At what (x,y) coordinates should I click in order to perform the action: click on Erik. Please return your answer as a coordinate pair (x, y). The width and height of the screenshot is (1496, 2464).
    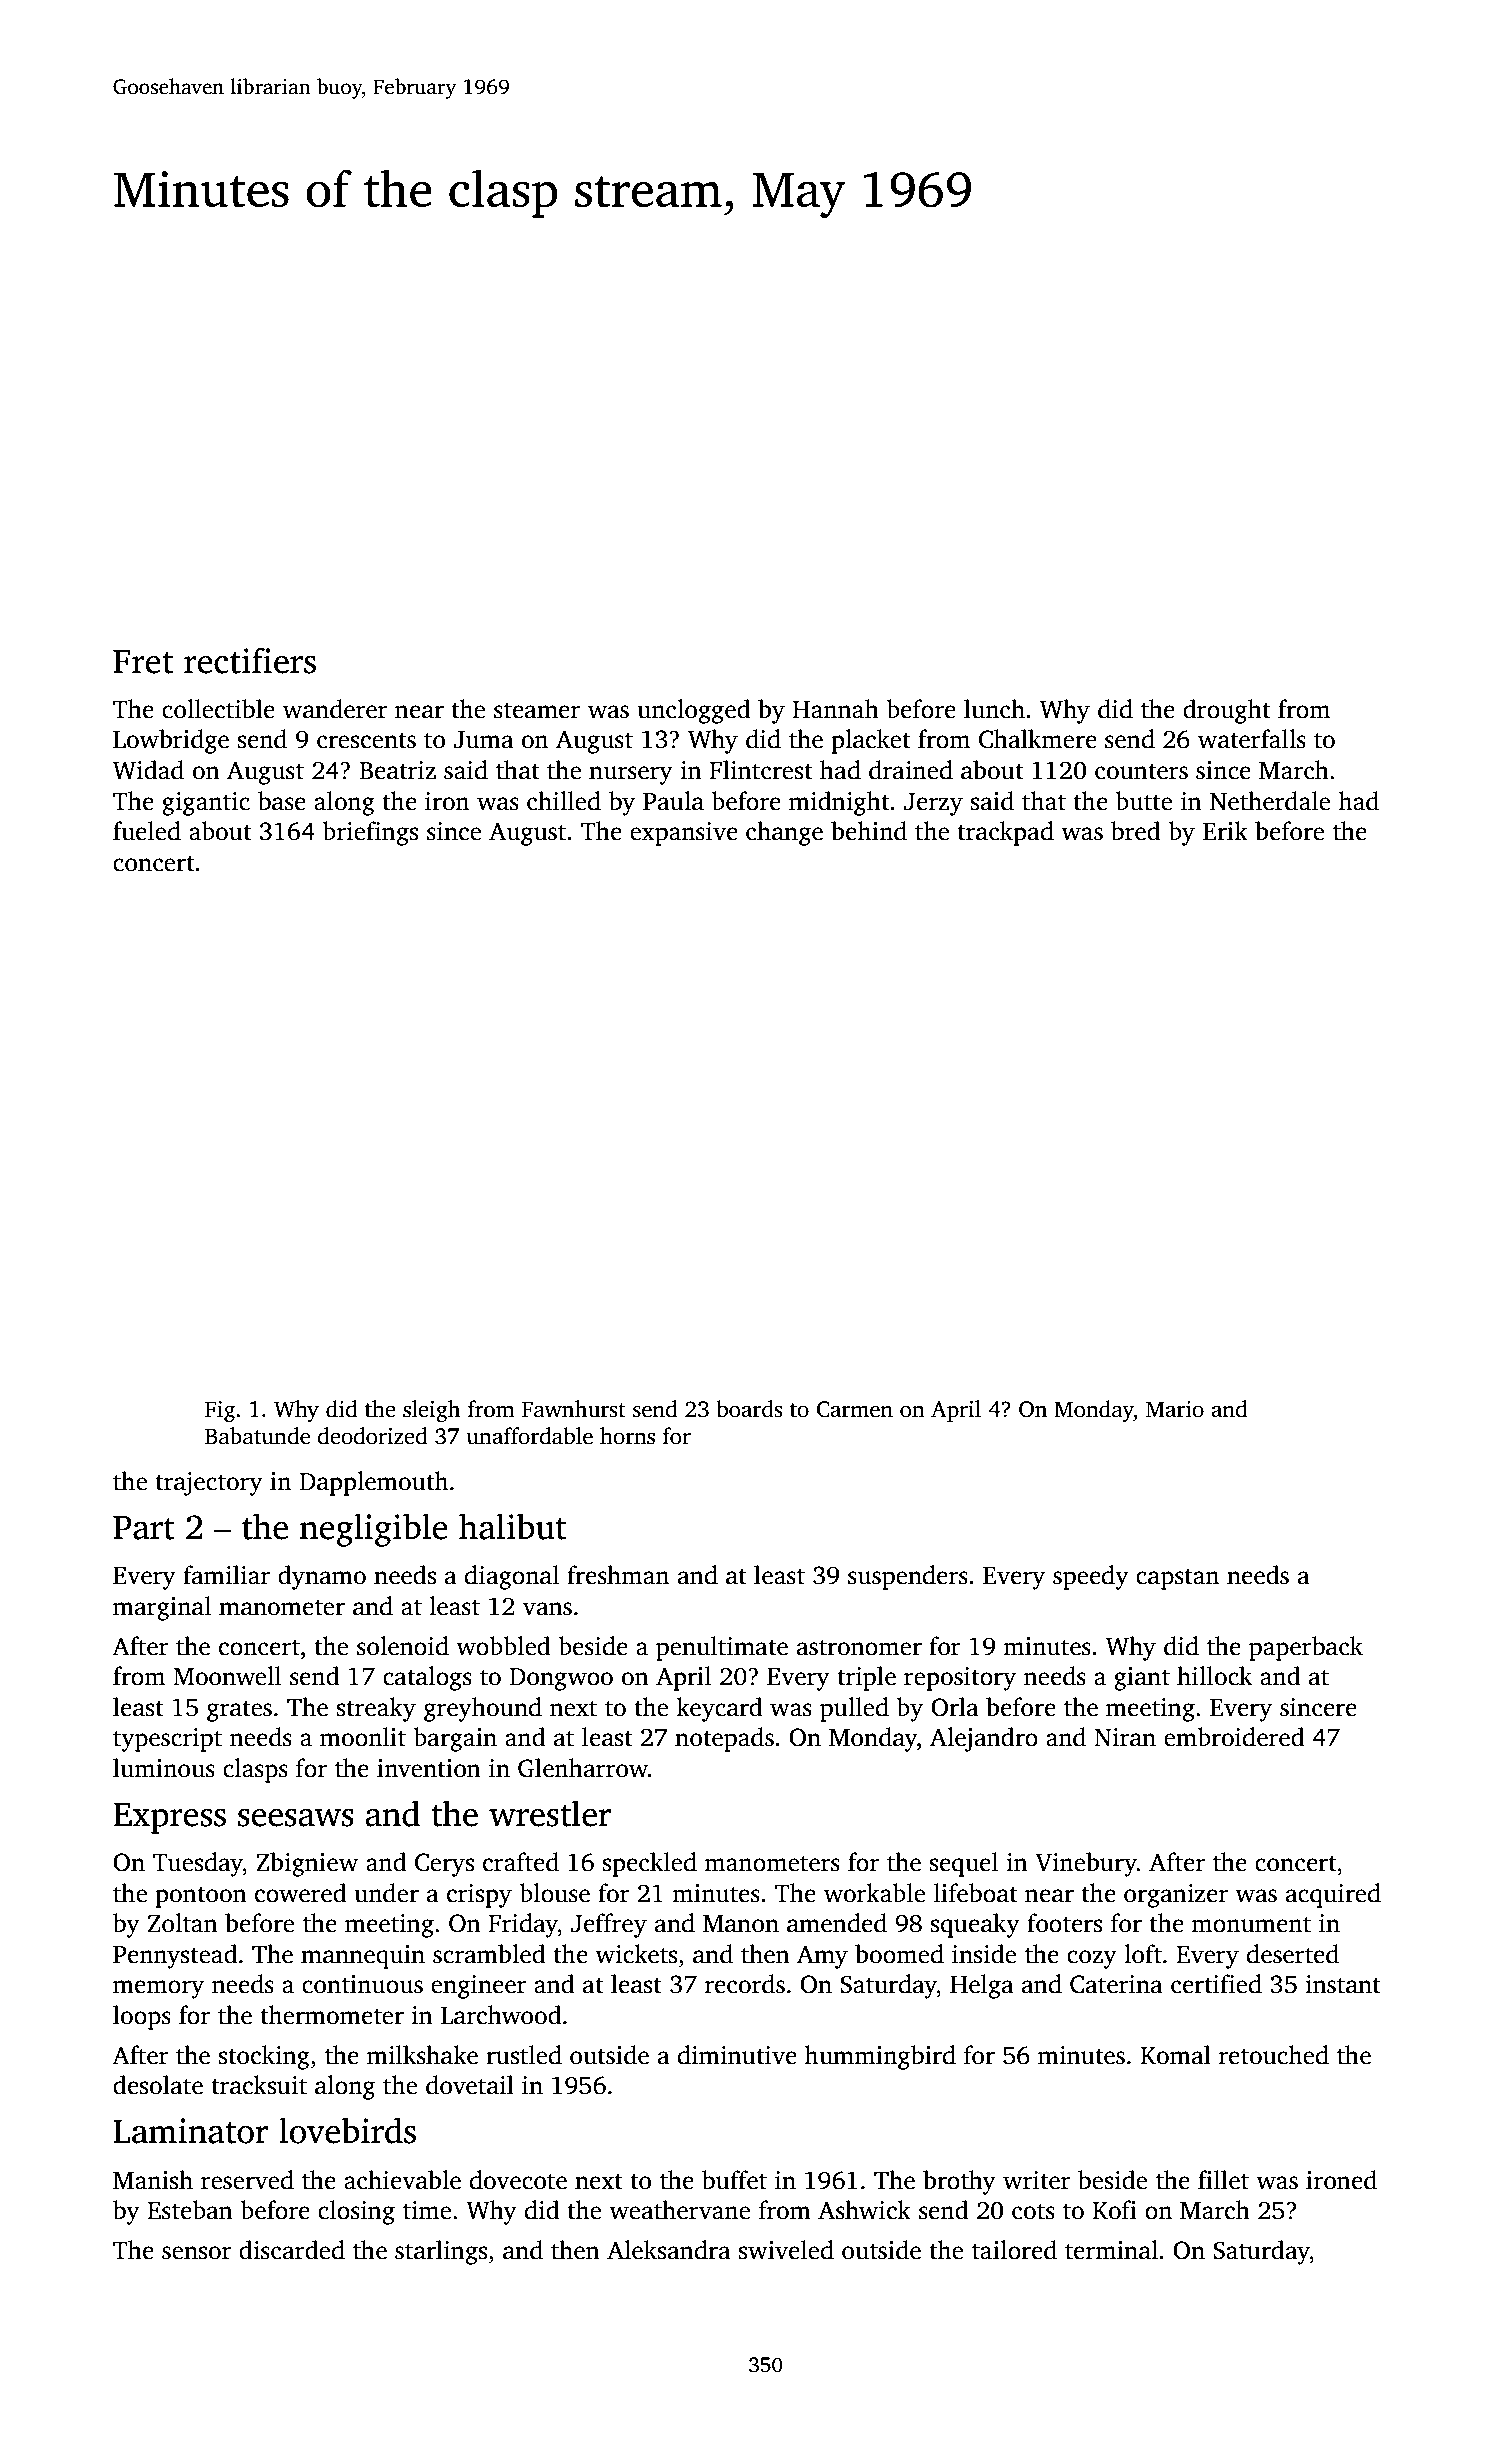
    Looking at the image, I should click on (1225, 830).
